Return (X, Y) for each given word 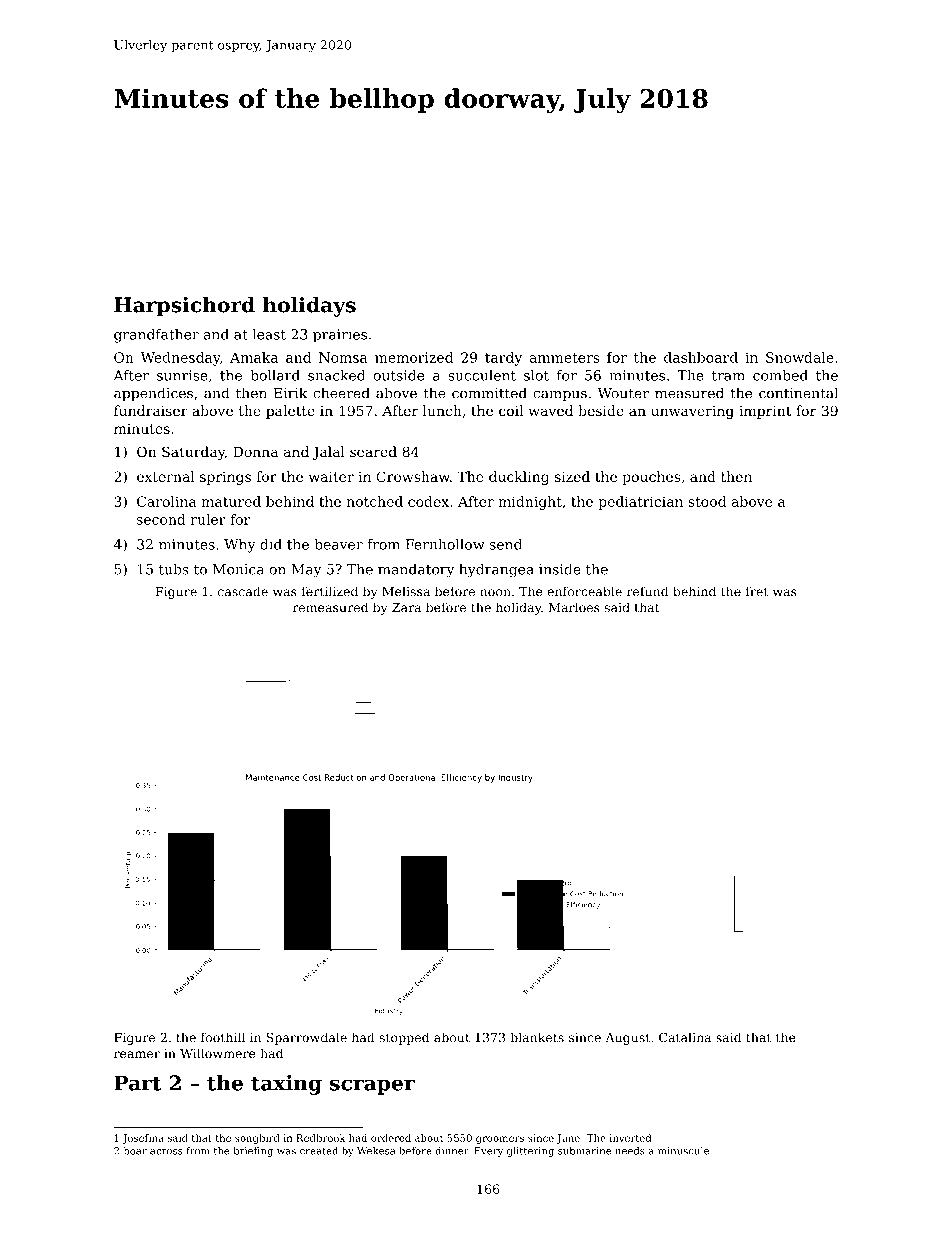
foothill (223, 1037)
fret (757, 591)
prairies (340, 336)
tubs (174, 569)
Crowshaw (413, 476)
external (166, 476)
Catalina (685, 1037)
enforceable (584, 591)
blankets (537, 1037)
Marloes (574, 607)
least (269, 334)
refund (647, 591)
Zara (406, 608)
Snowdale (800, 357)
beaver (338, 544)
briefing (253, 1152)
